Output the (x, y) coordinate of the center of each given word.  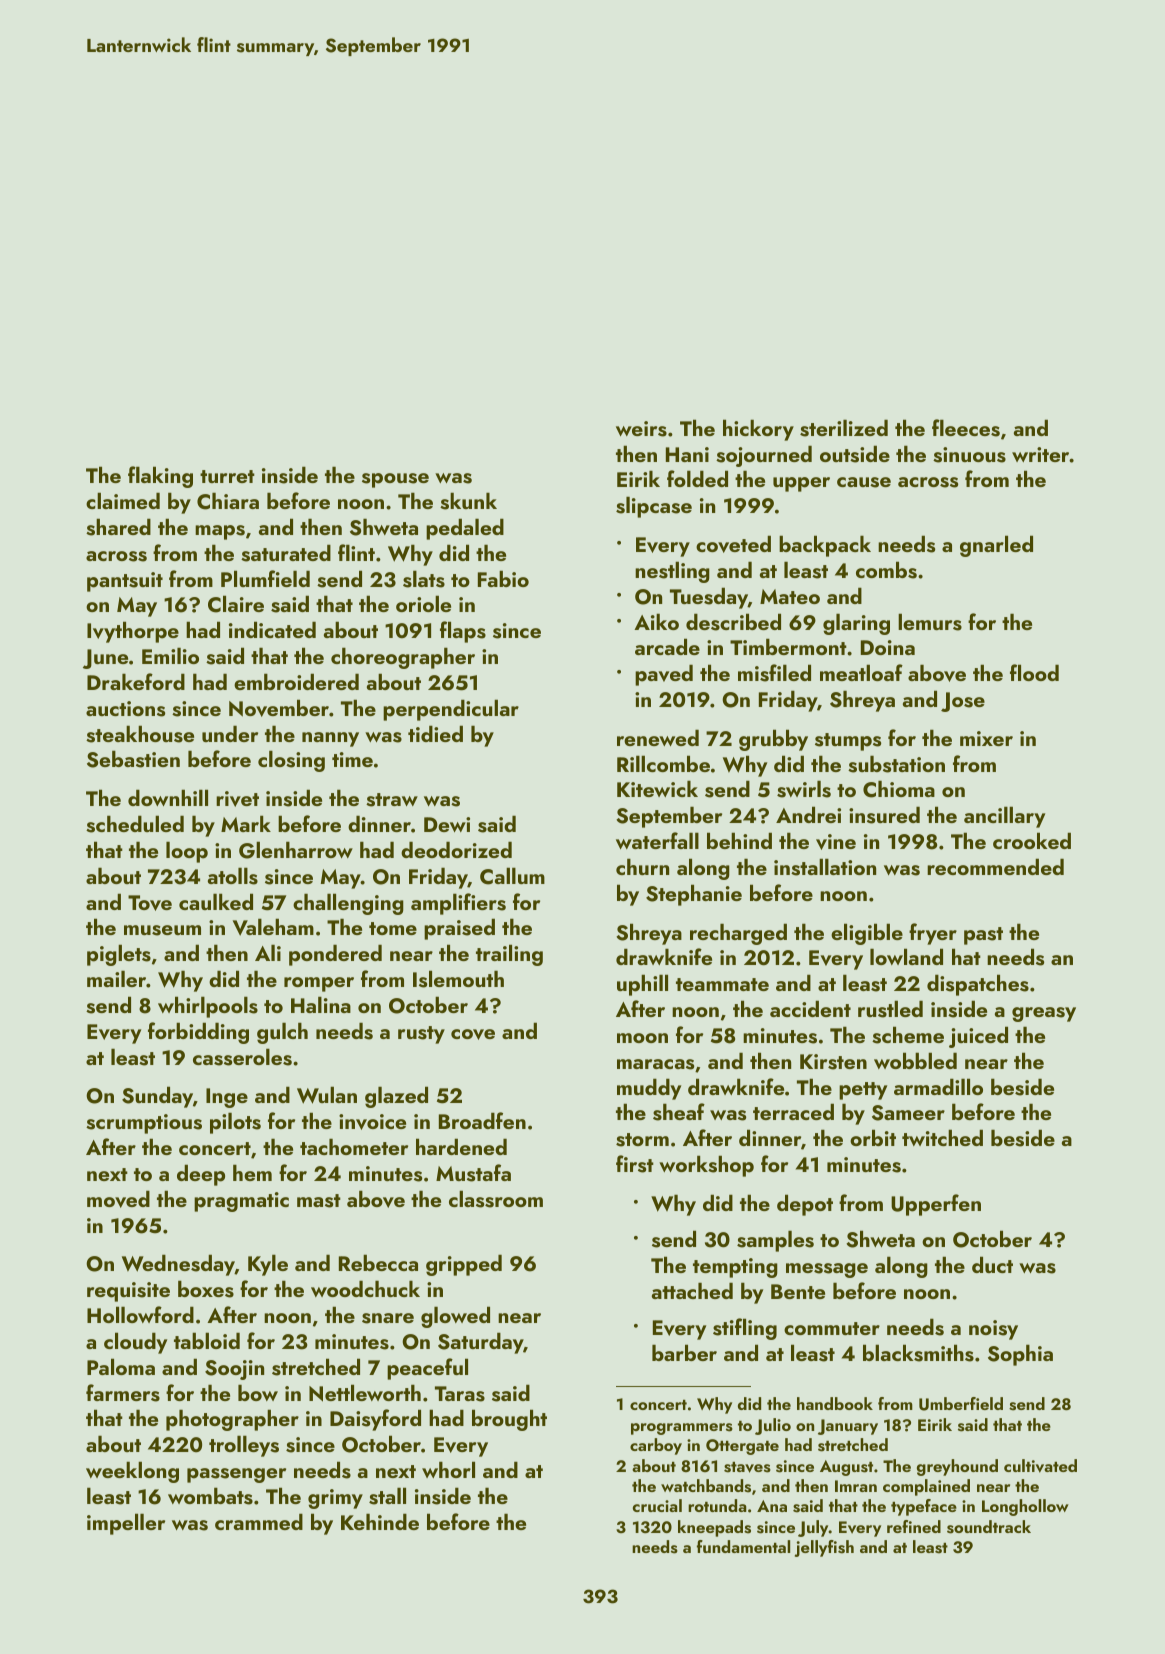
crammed (259, 1521)
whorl (448, 1469)
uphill (642, 985)
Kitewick (657, 788)
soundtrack (989, 1527)
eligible (867, 934)
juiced (978, 1037)
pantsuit (125, 582)
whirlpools (208, 1007)
